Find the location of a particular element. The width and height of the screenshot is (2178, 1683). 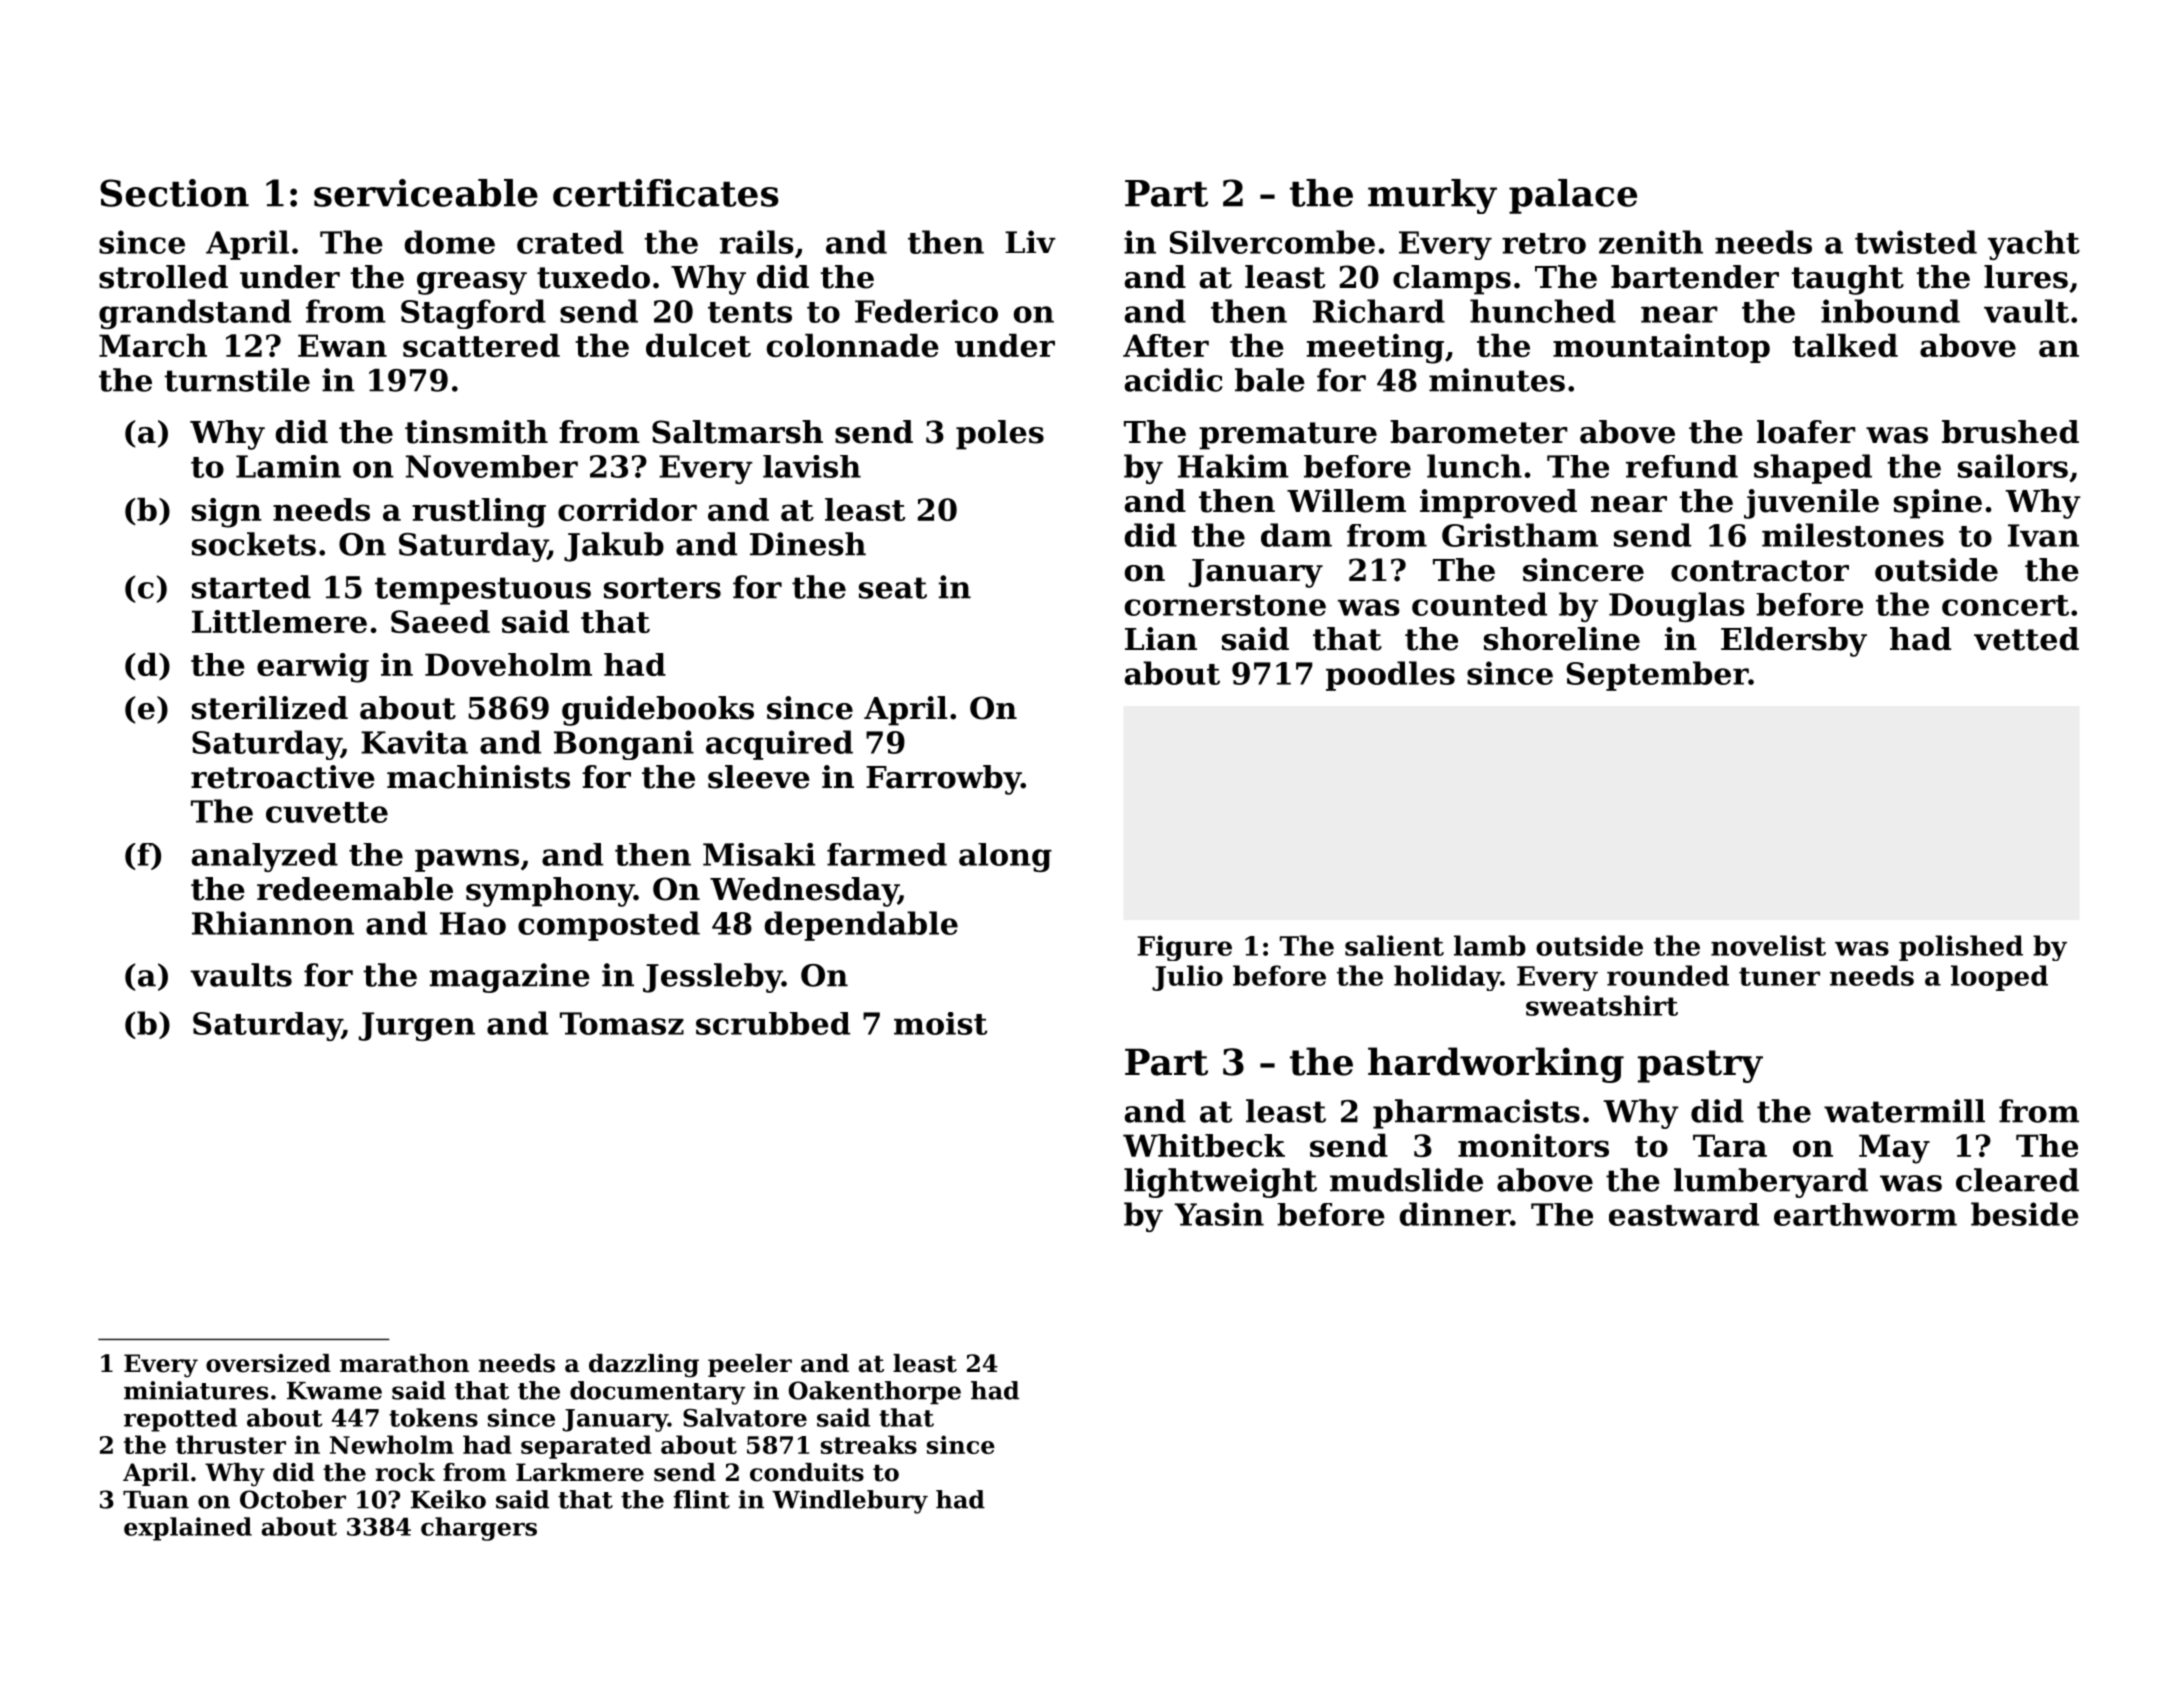

explained is located at coordinates (188, 1529).
